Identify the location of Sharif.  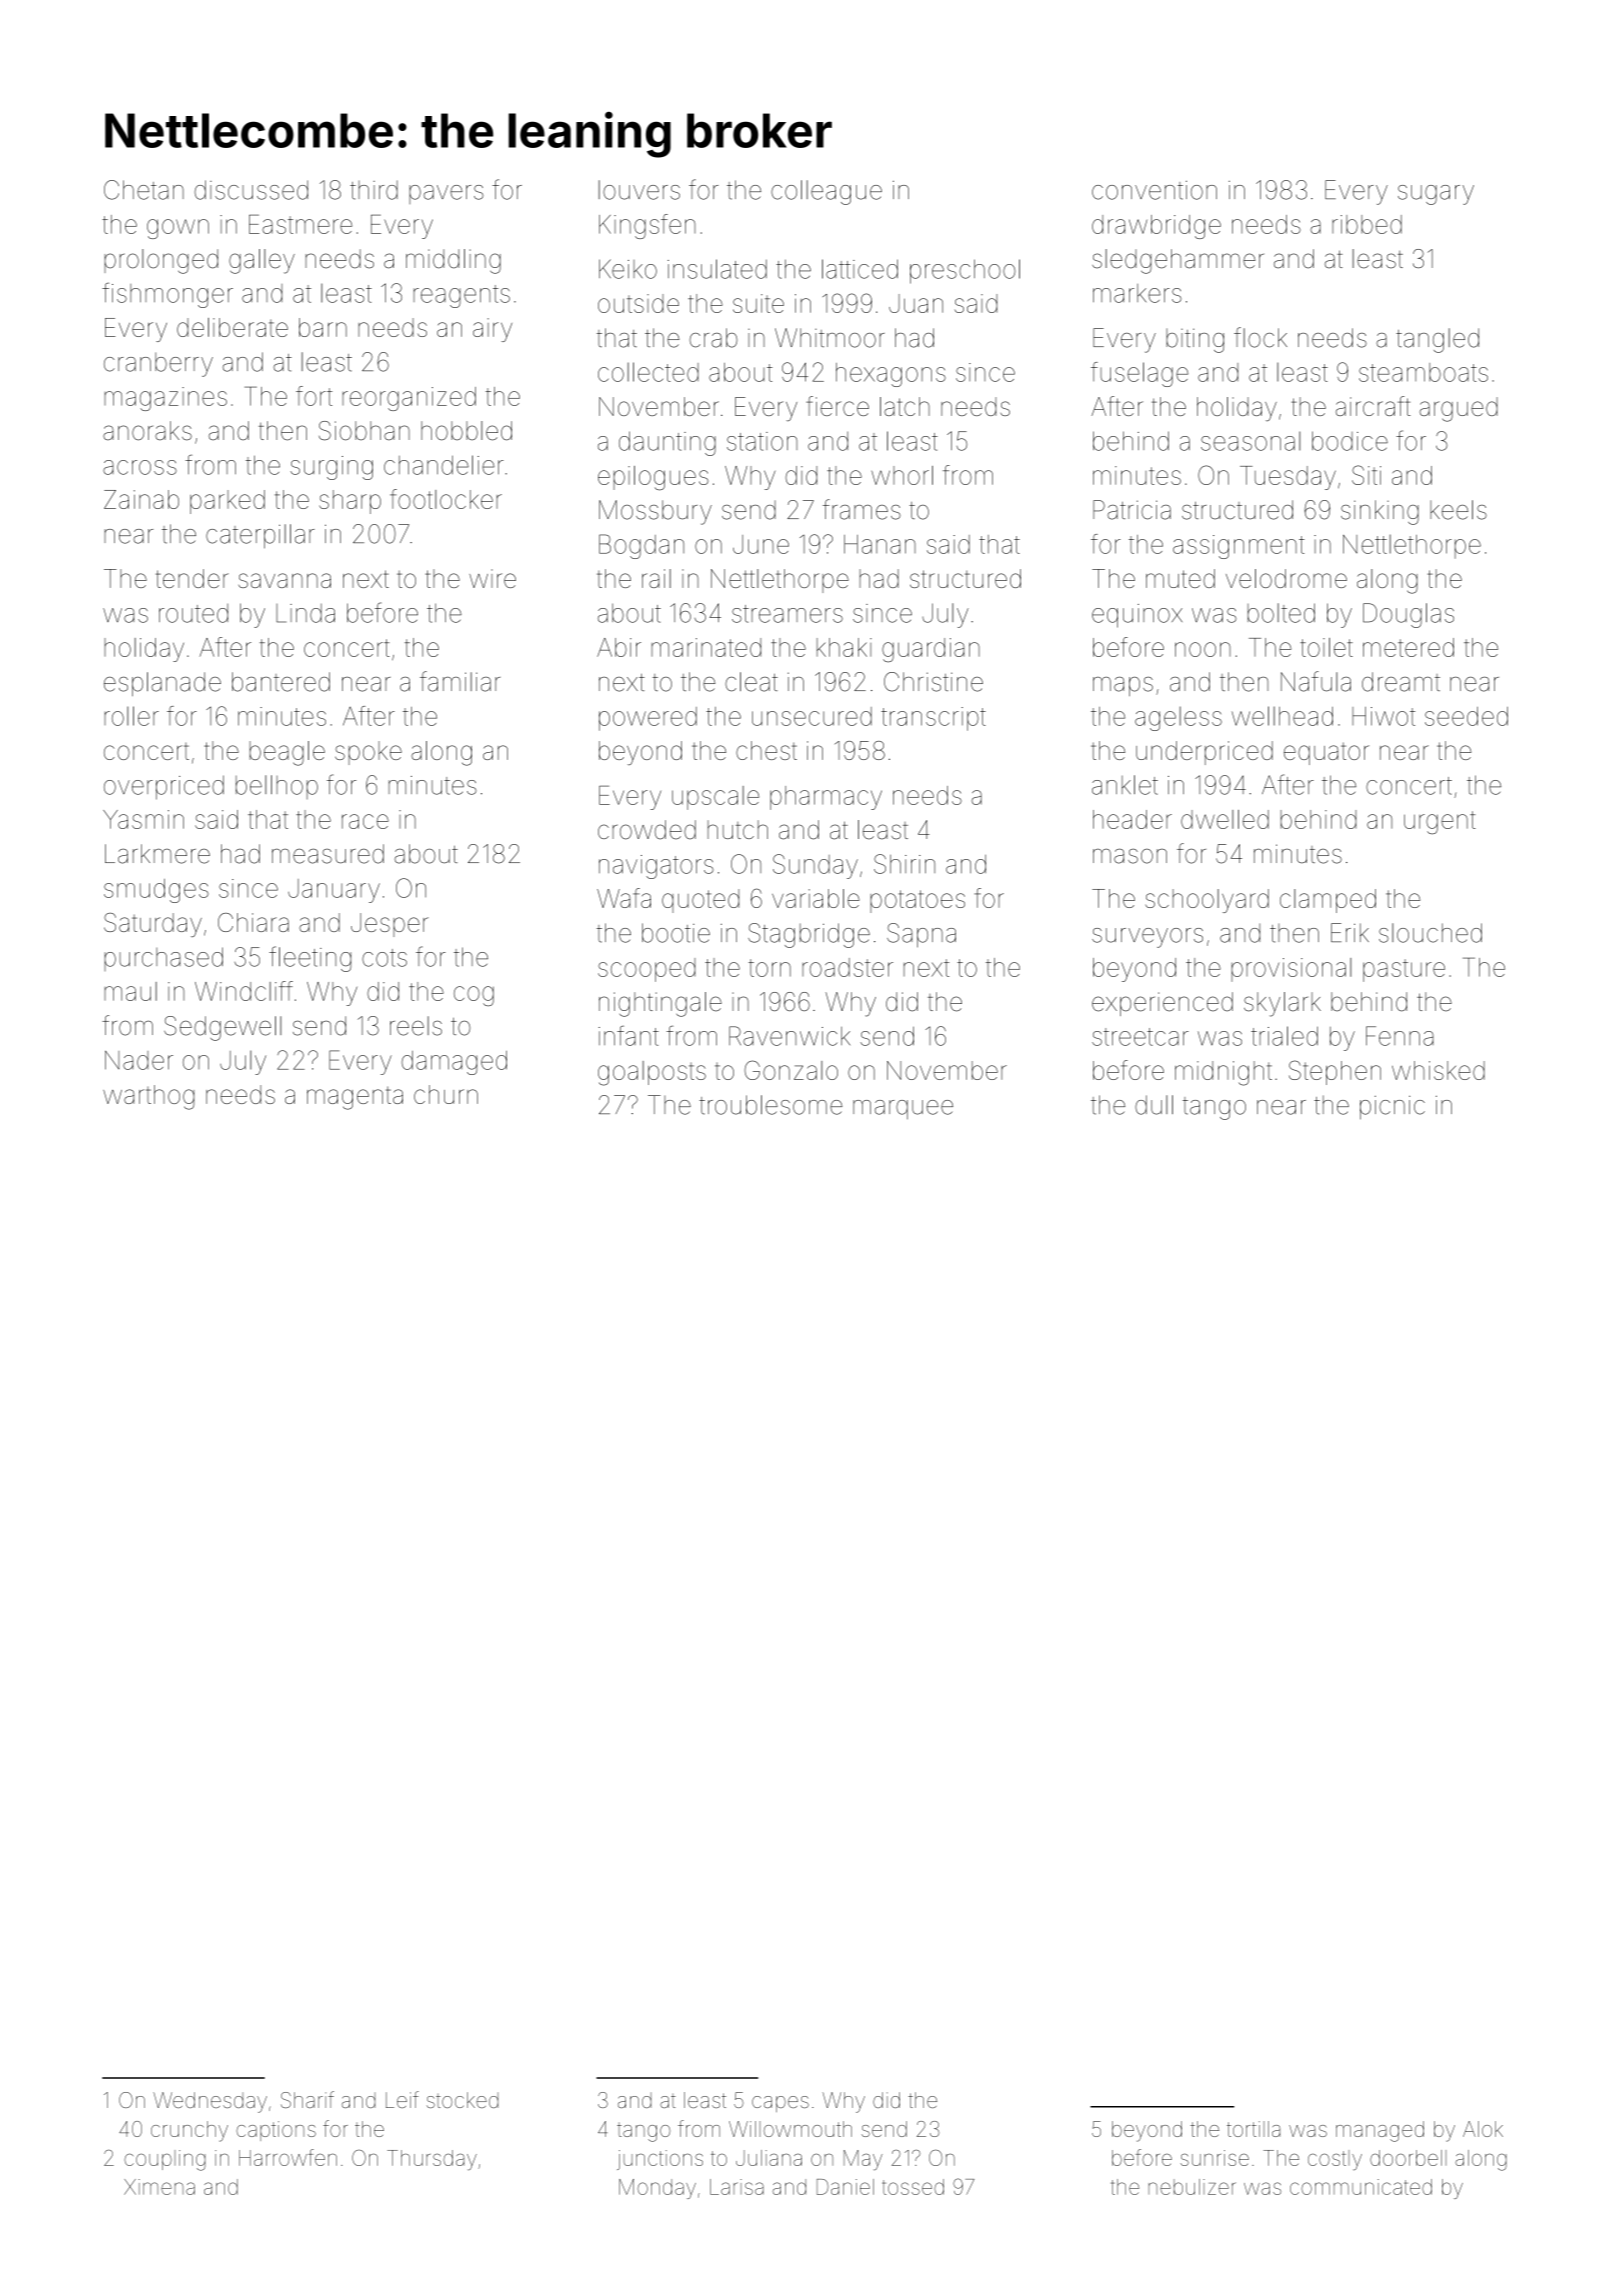
(307, 2099).
